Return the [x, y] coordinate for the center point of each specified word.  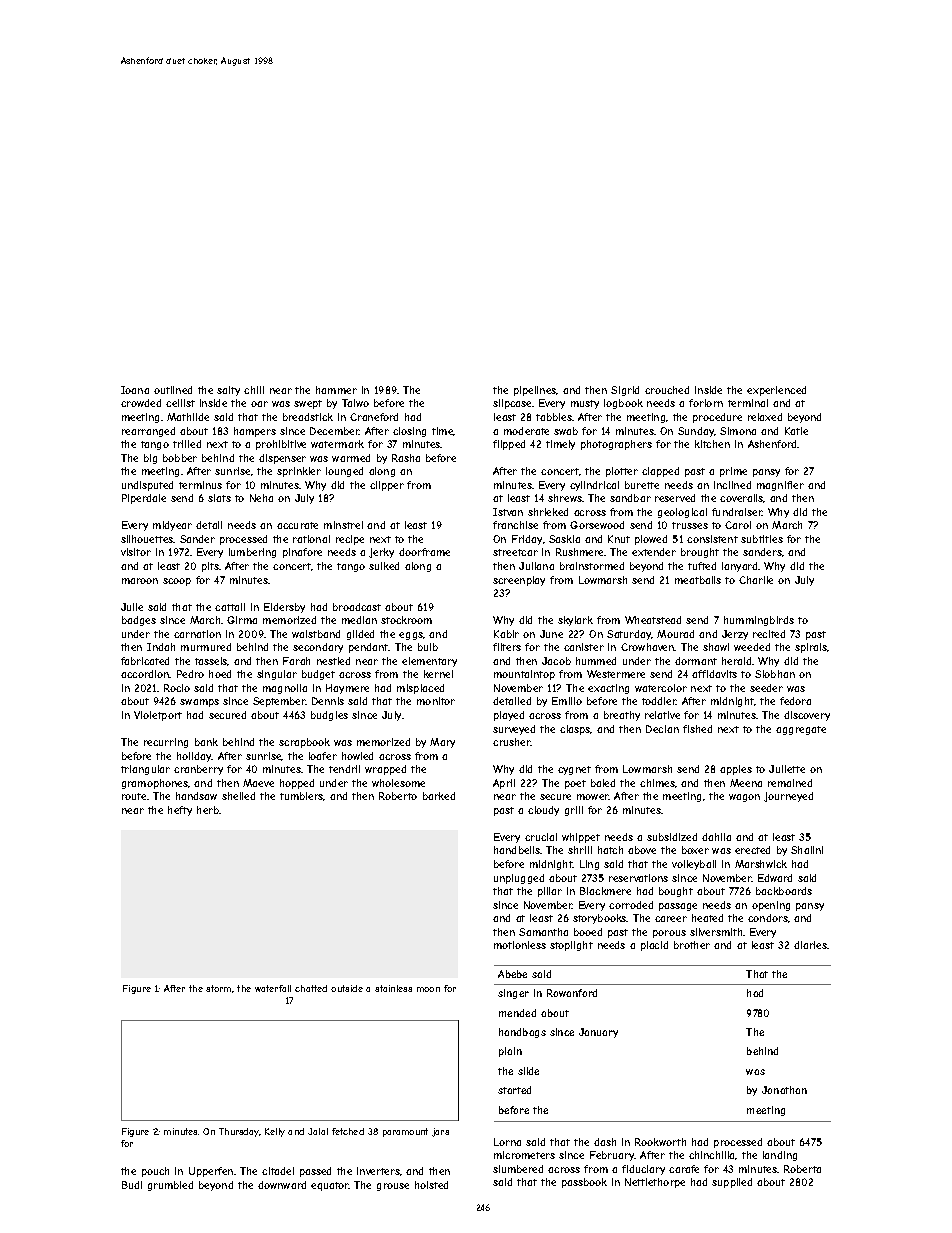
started [514, 1090]
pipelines [535, 391]
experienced [776, 391]
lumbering [252, 553]
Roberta [802, 1169]
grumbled [170, 1186]
